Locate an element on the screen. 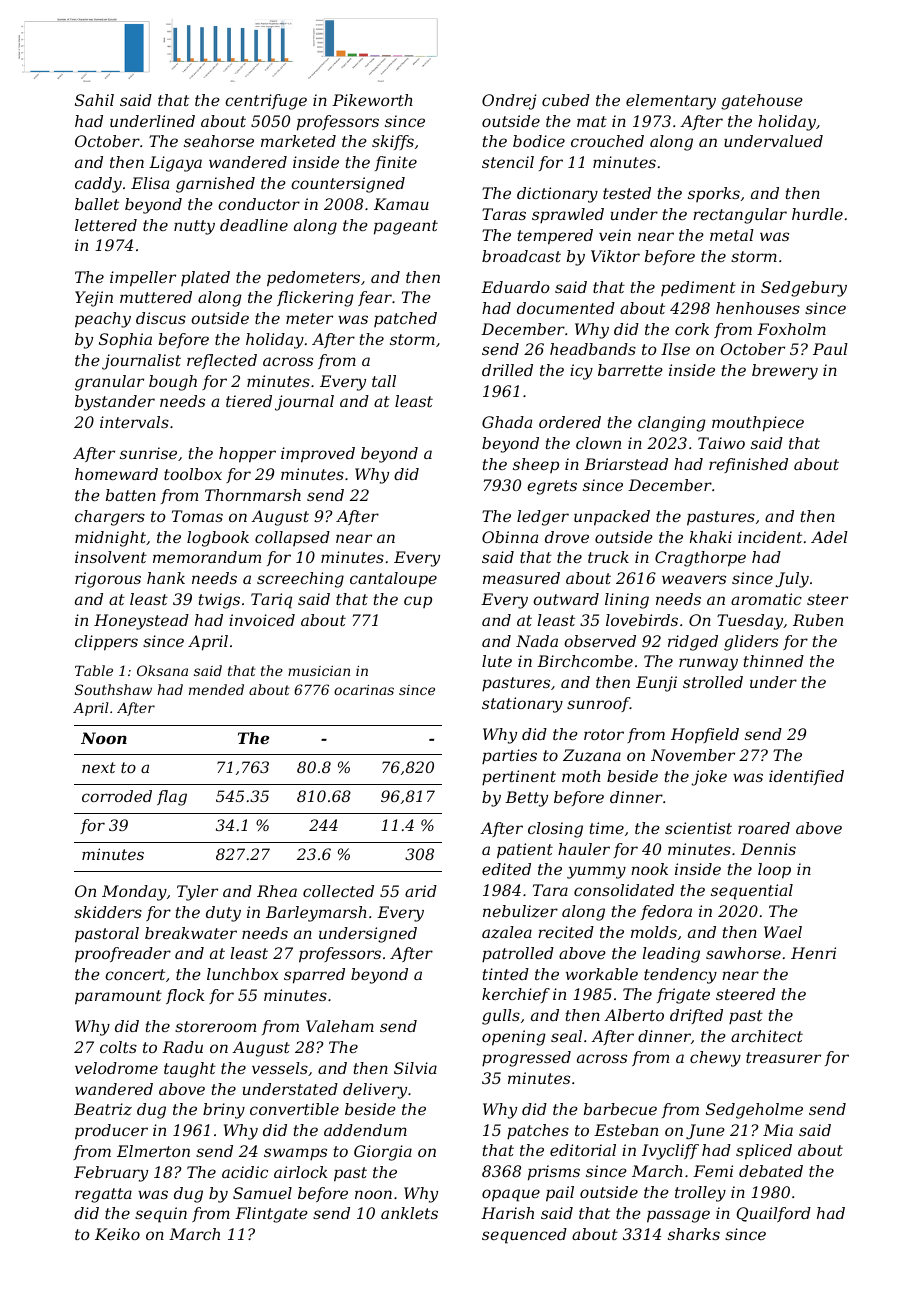  elementary is located at coordinates (671, 102).
